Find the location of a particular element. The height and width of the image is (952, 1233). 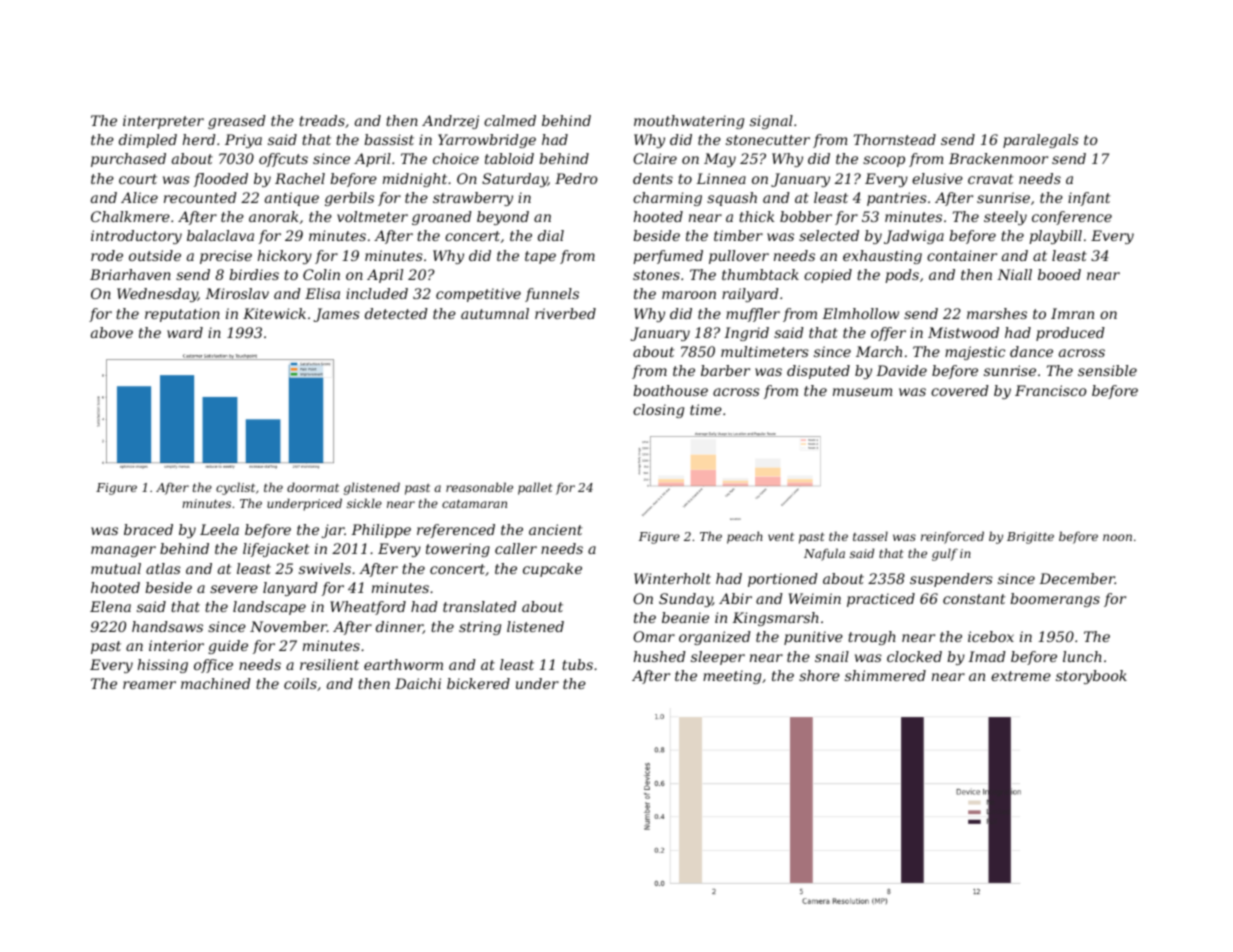

Winterholt is located at coordinates (672, 578).
